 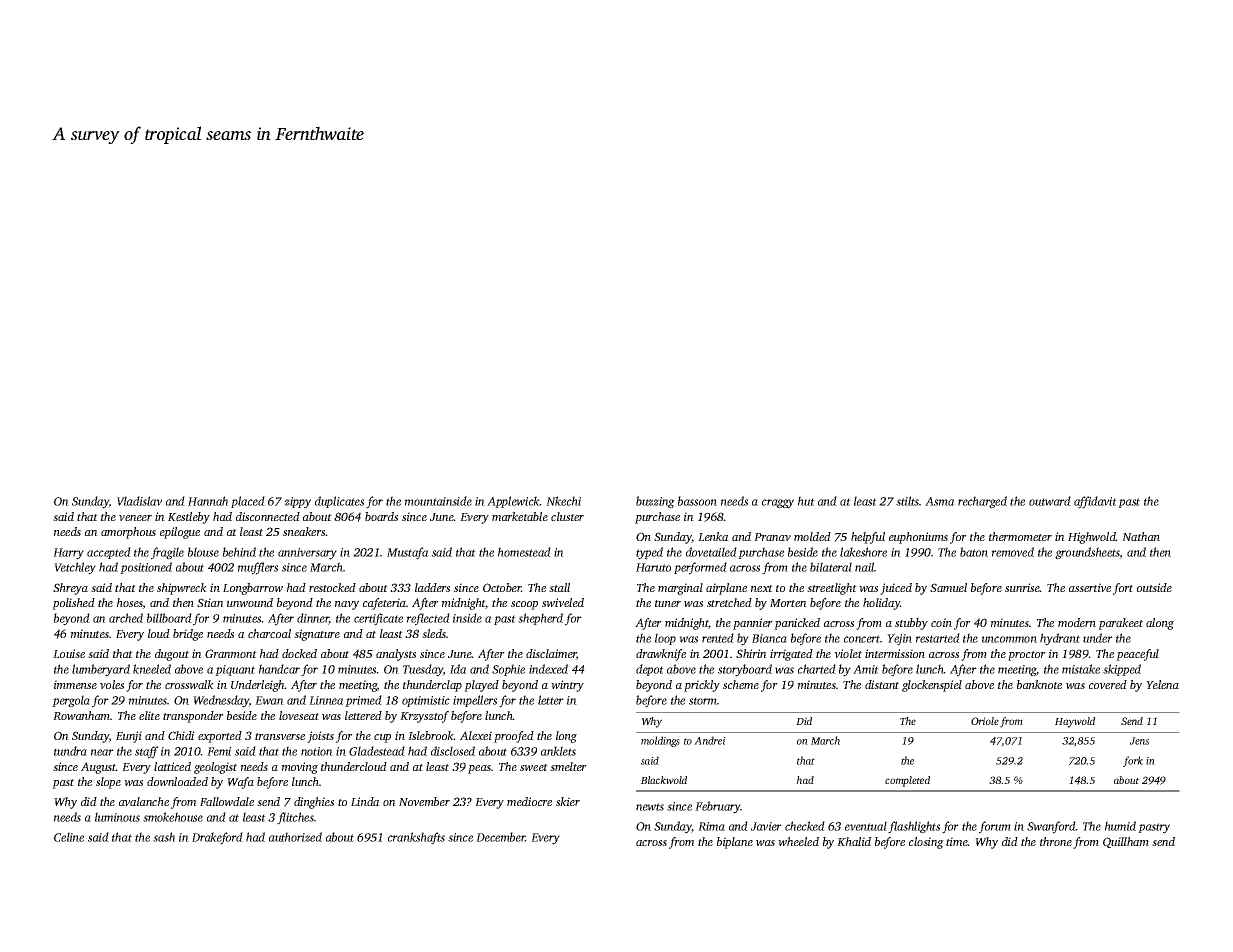 I want to click on outward, so click(x=1050, y=501).
